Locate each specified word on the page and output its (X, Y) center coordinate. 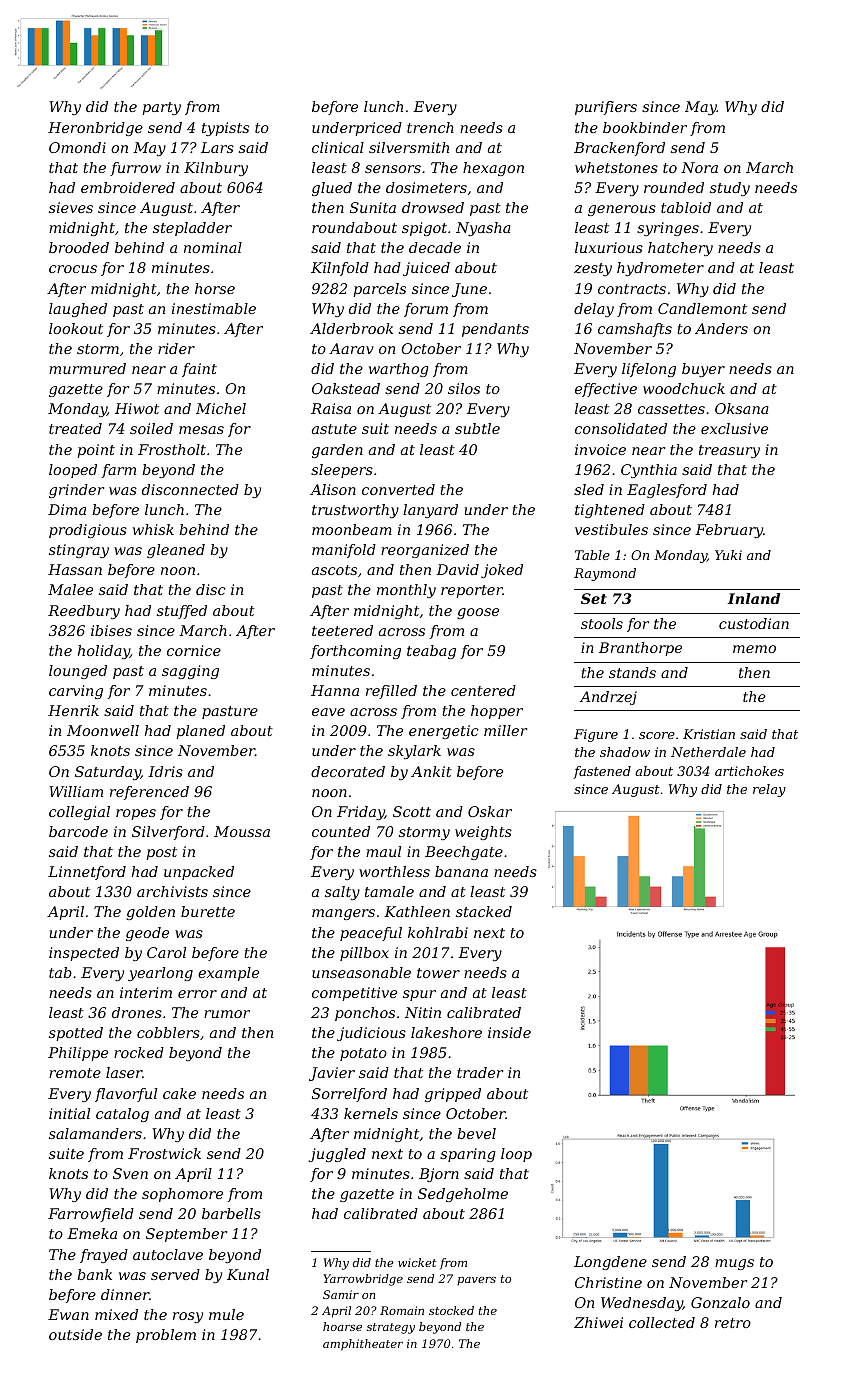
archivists (172, 891)
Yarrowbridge (363, 1280)
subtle (477, 428)
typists (225, 129)
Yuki (728, 555)
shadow (625, 752)
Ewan (68, 1314)
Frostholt (172, 449)
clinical (338, 147)
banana (461, 871)
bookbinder (645, 127)
